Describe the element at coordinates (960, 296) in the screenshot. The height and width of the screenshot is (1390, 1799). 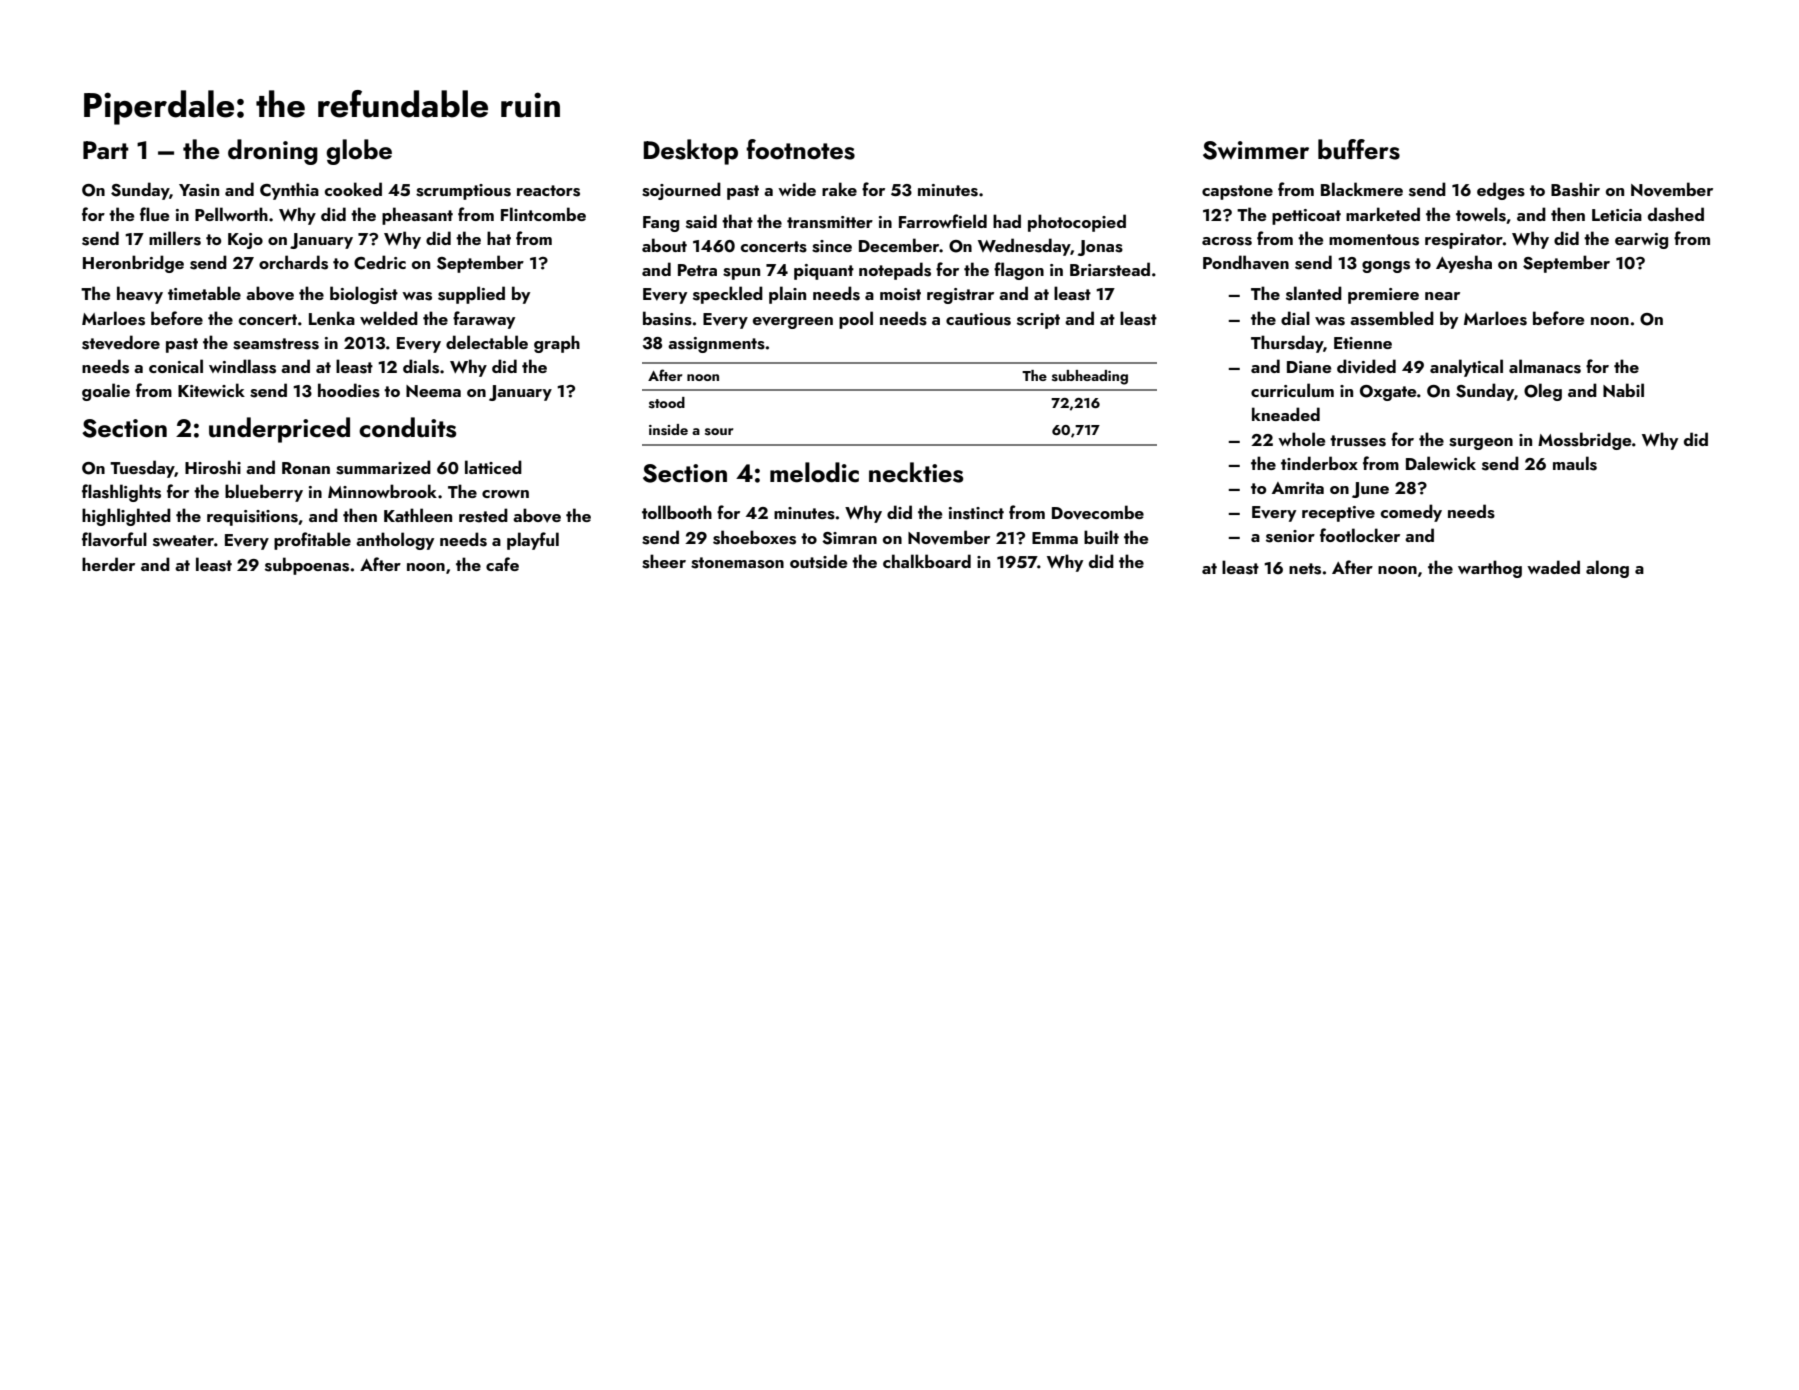
I see `registrar` at that location.
